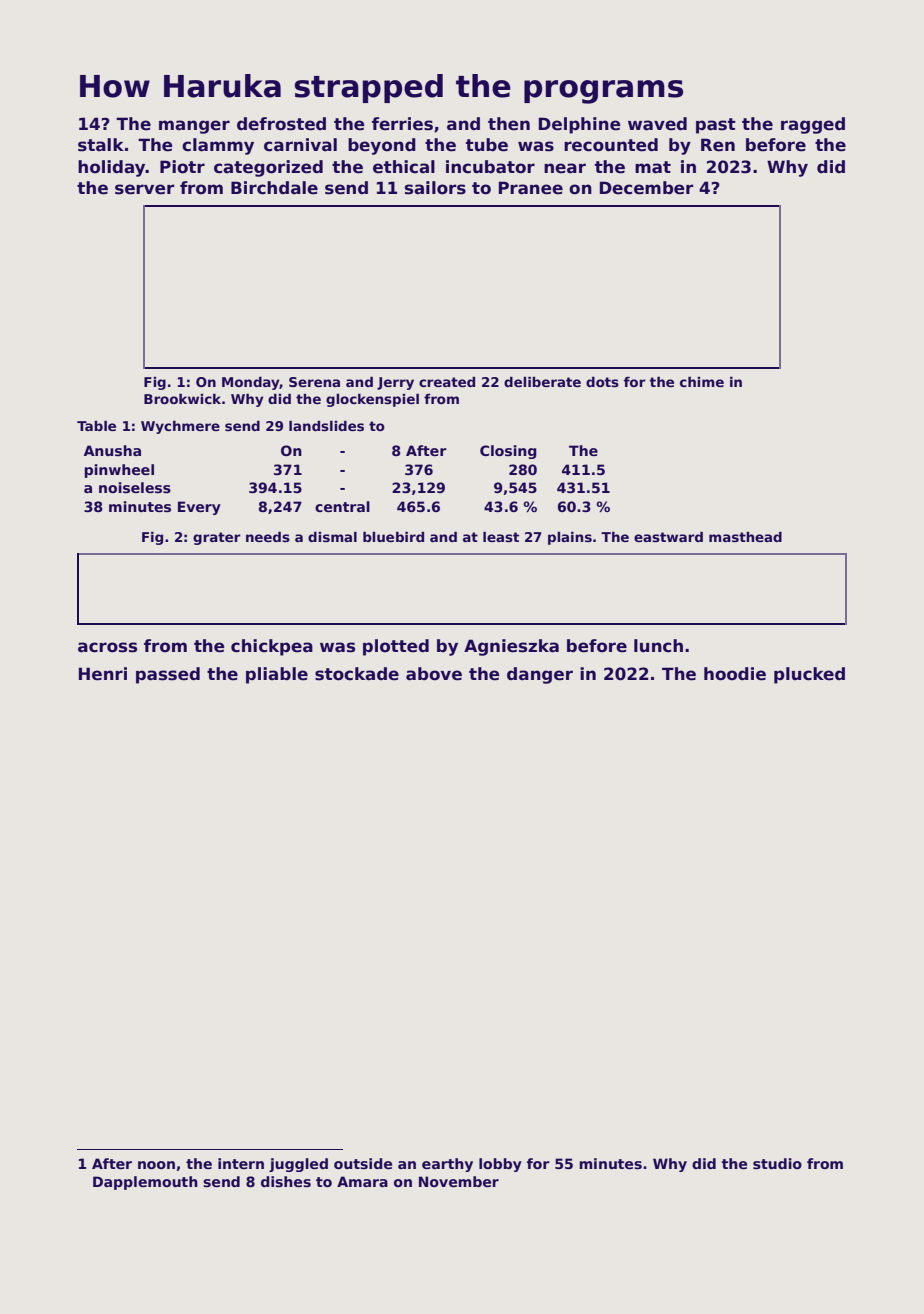 This screenshot has width=924, height=1314. Describe the element at coordinates (241, 1163) in the screenshot. I see `intern` at that location.
